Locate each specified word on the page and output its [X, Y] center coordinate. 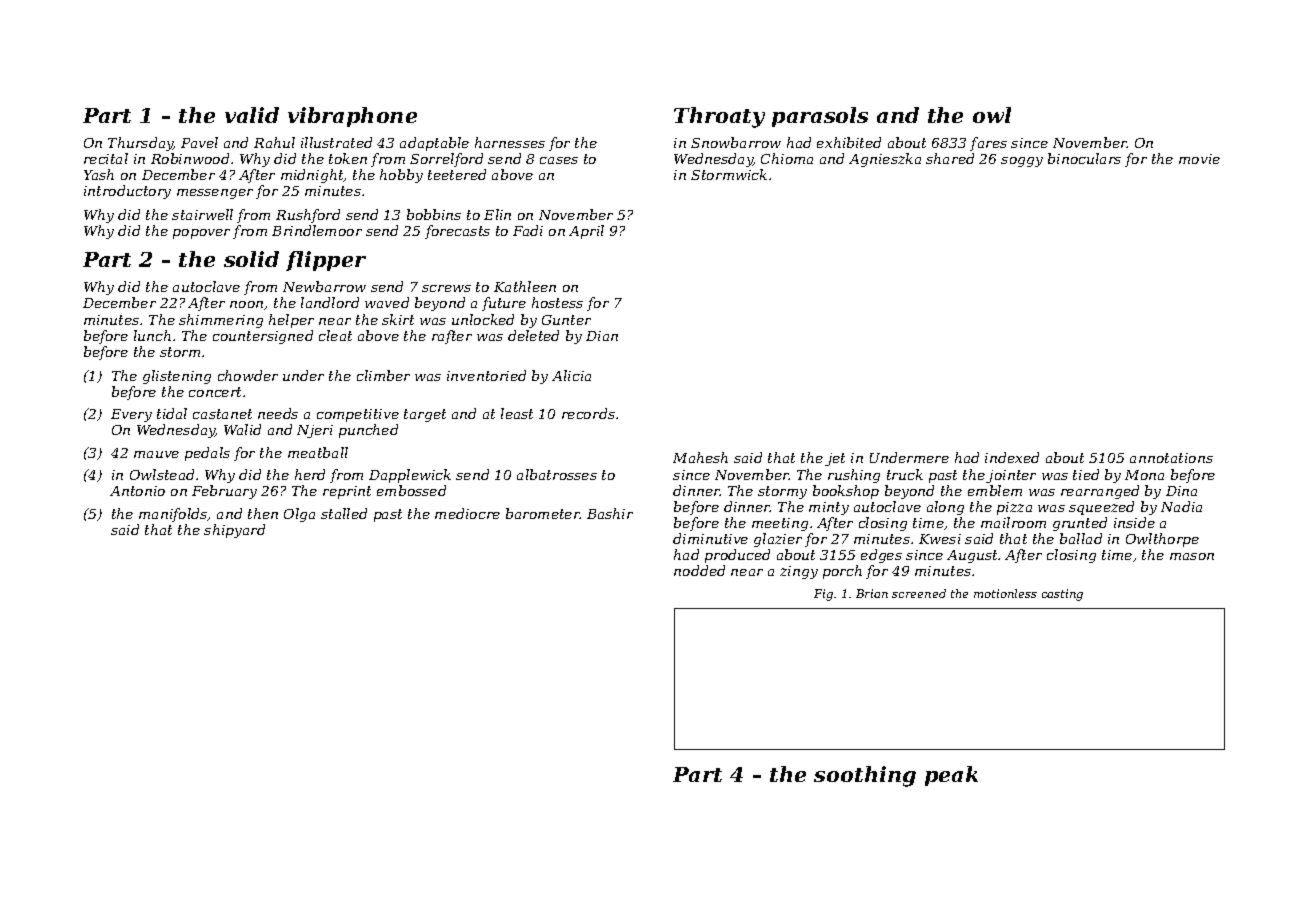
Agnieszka [885, 160]
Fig [823, 595]
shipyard [234, 531]
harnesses [510, 142]
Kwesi [940, 539]
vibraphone [352, 117]
